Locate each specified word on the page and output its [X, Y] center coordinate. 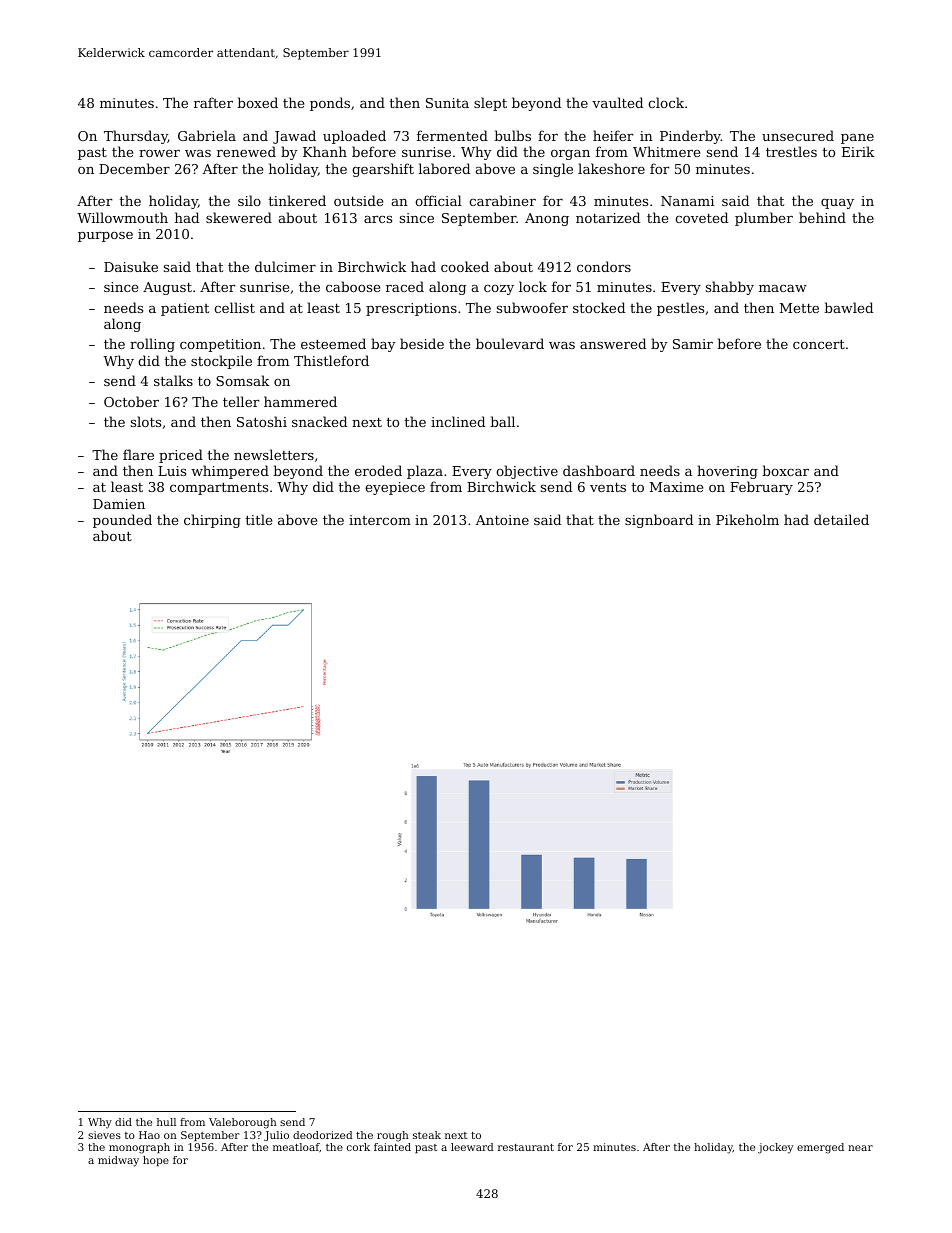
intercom [380, 520]
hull [166, 1122]
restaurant [526, 1147]
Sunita [447, 103]
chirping [212, 521]
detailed [841, 519]
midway [118, 1161]
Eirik [858, 151]
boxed [257, 102]
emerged [820, 1148]
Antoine [502, 520]
